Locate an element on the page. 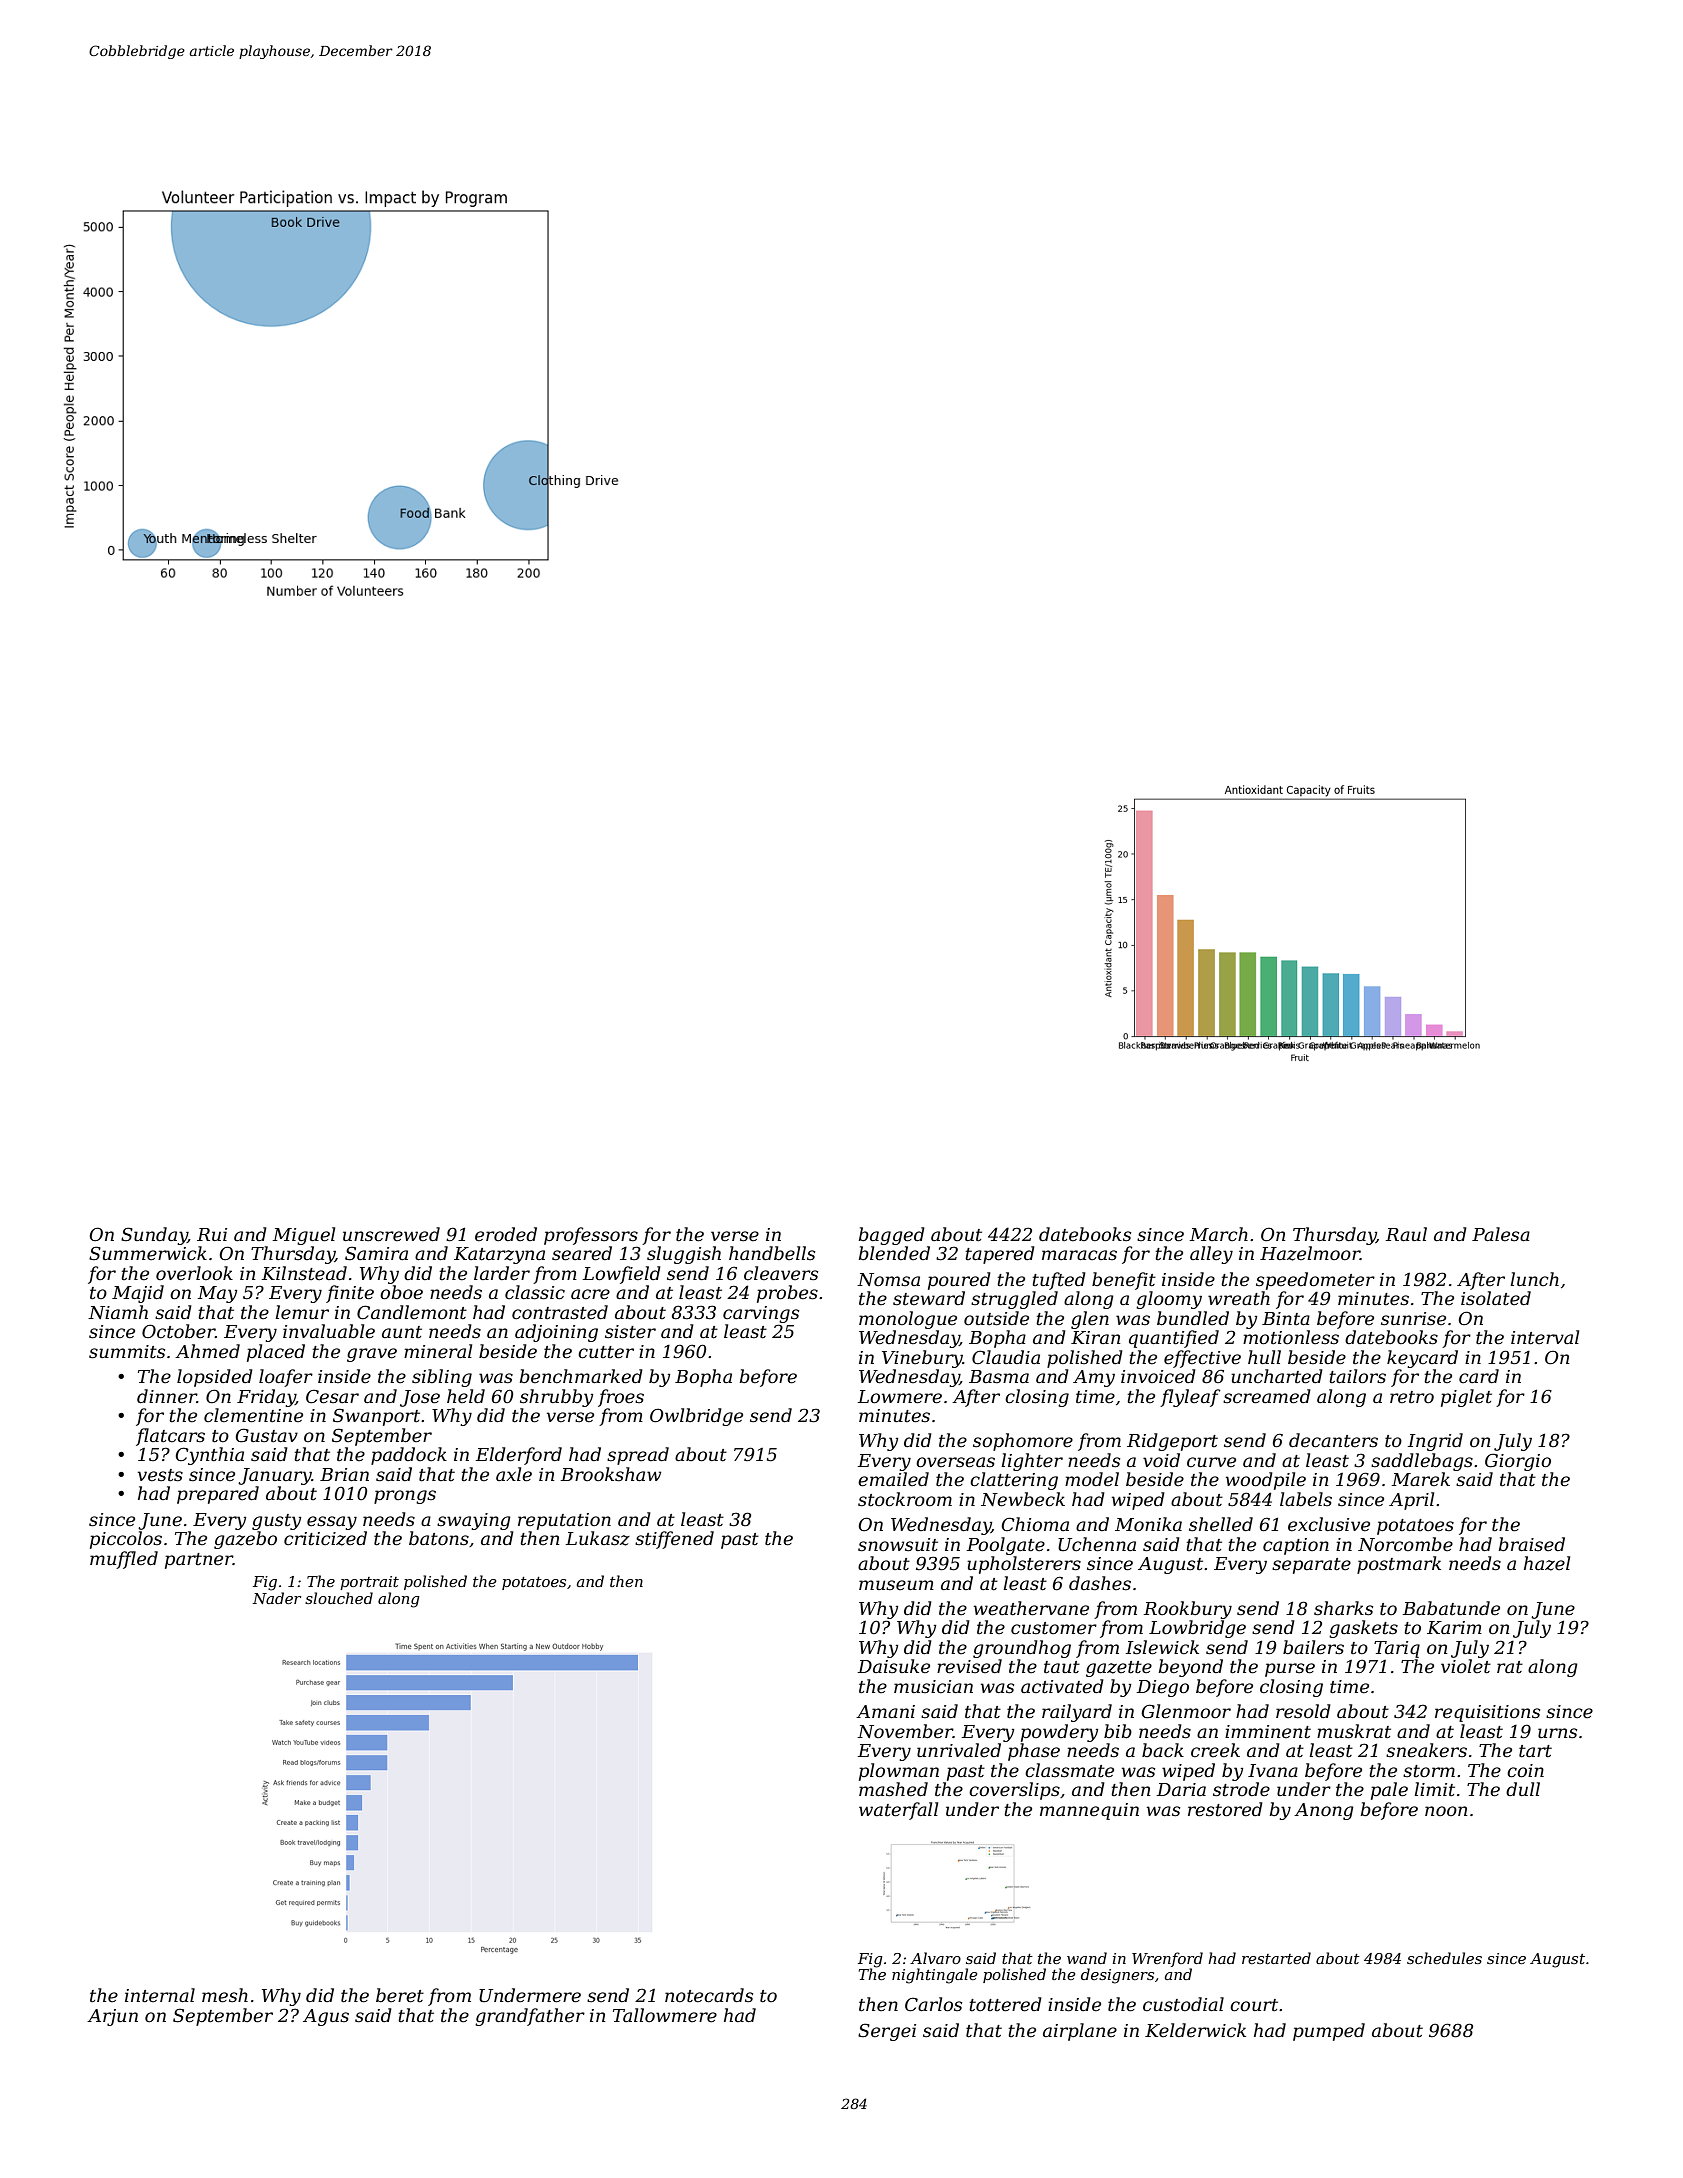  beret is located at coordinates (400, 1995).
